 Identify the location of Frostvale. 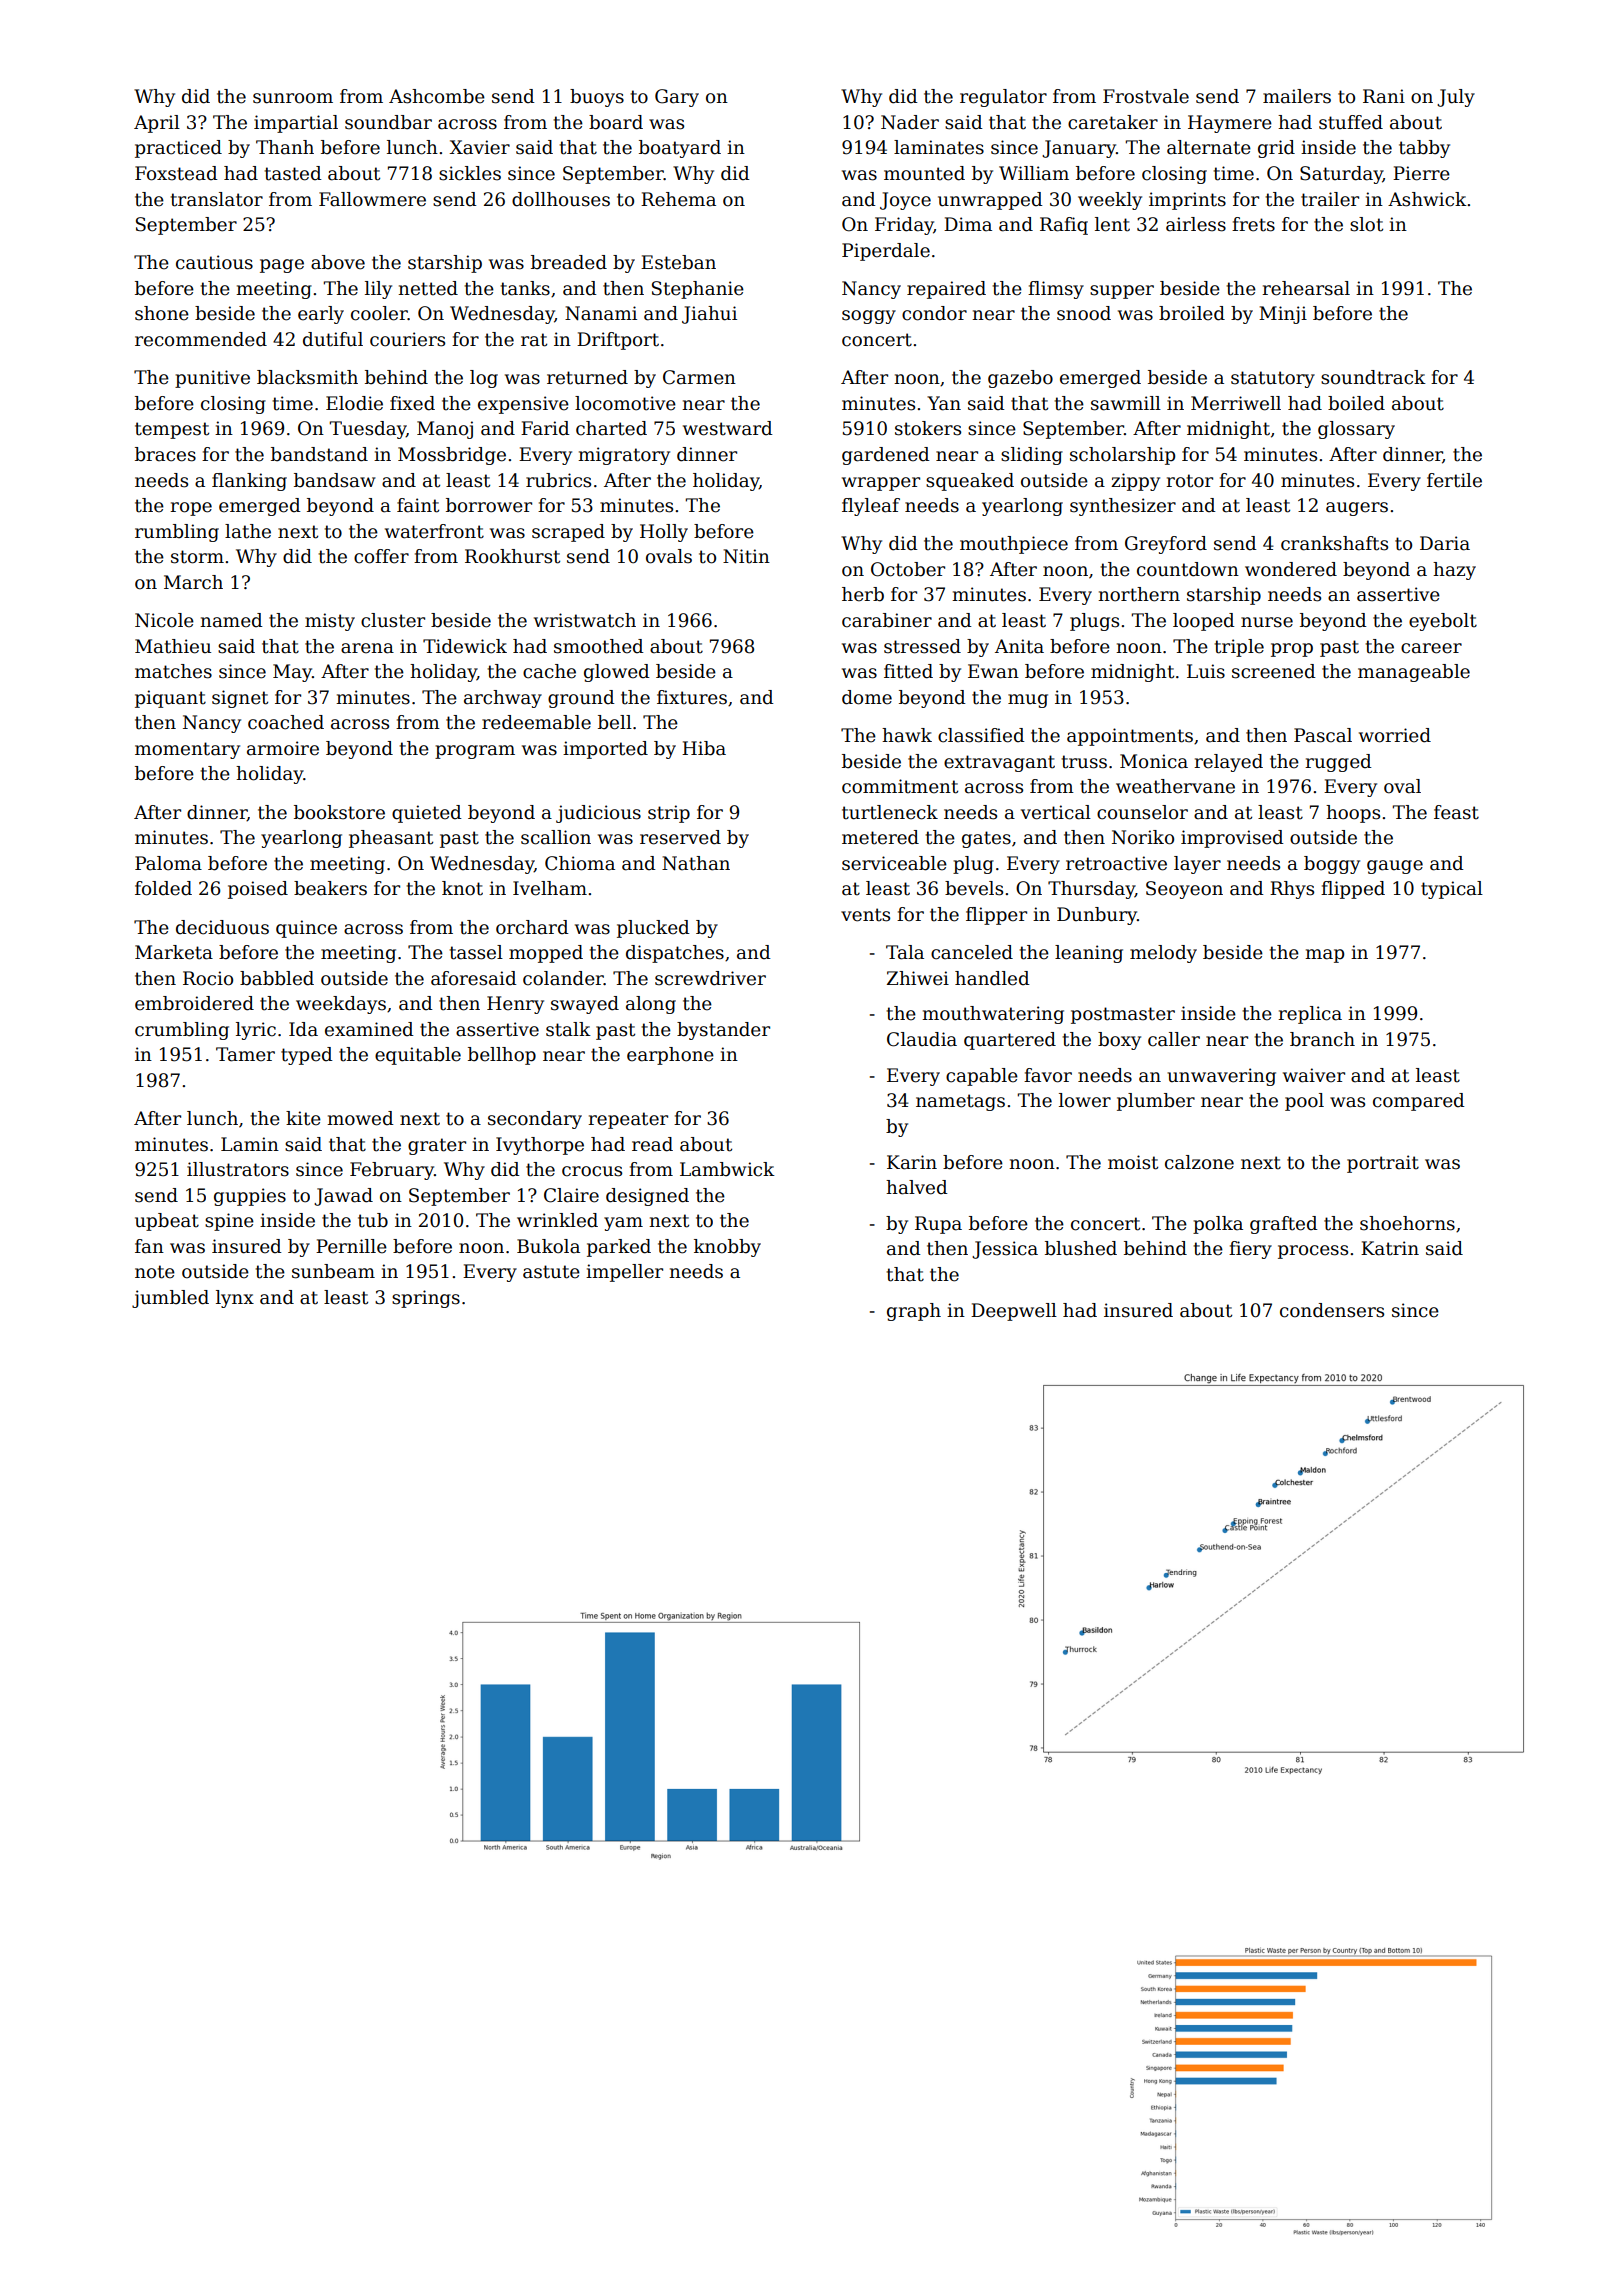
(1146, 96).
